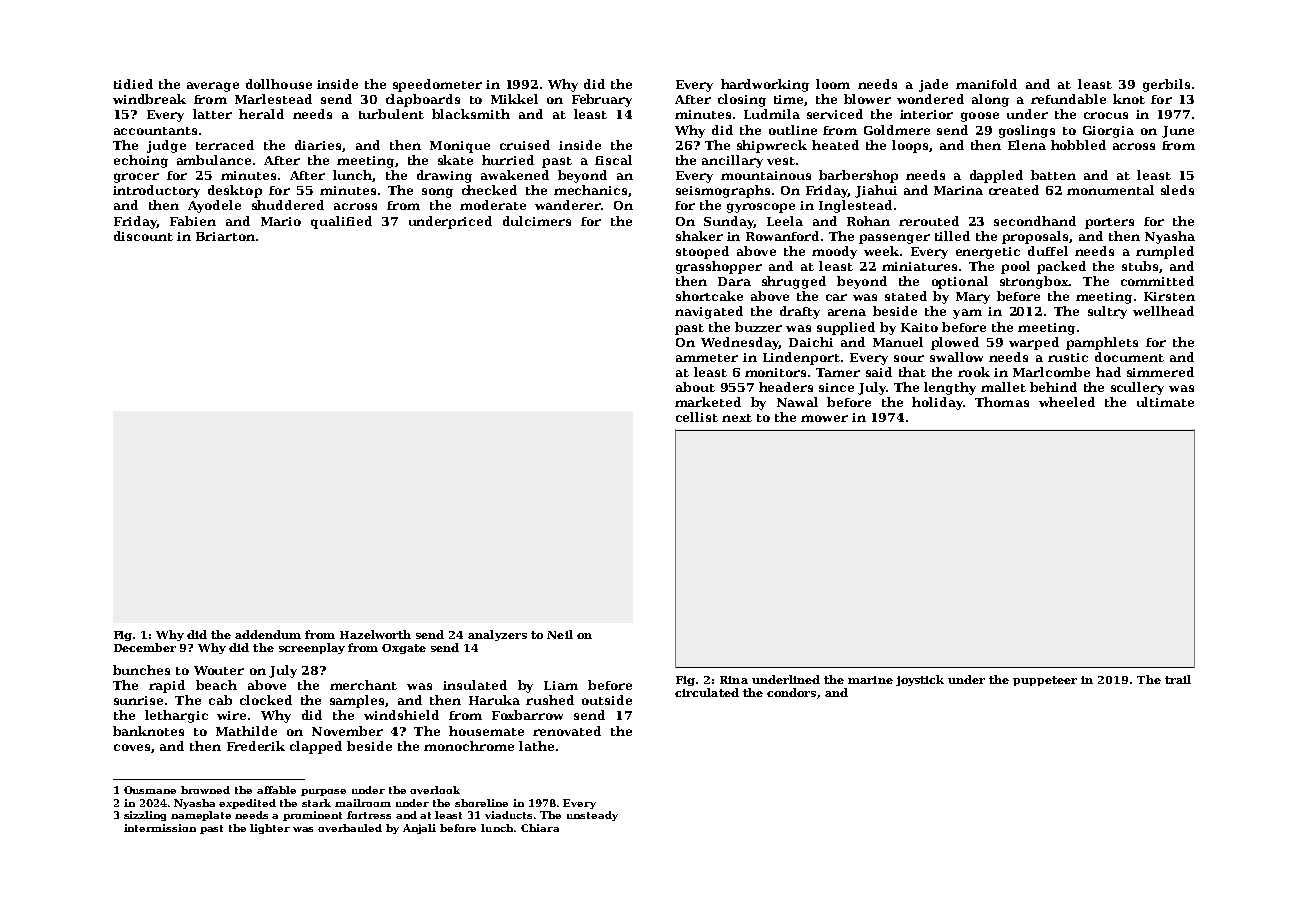  Describe the element at coordinates (590, 190) in the screenshot. I see `mechanics` at that location.
